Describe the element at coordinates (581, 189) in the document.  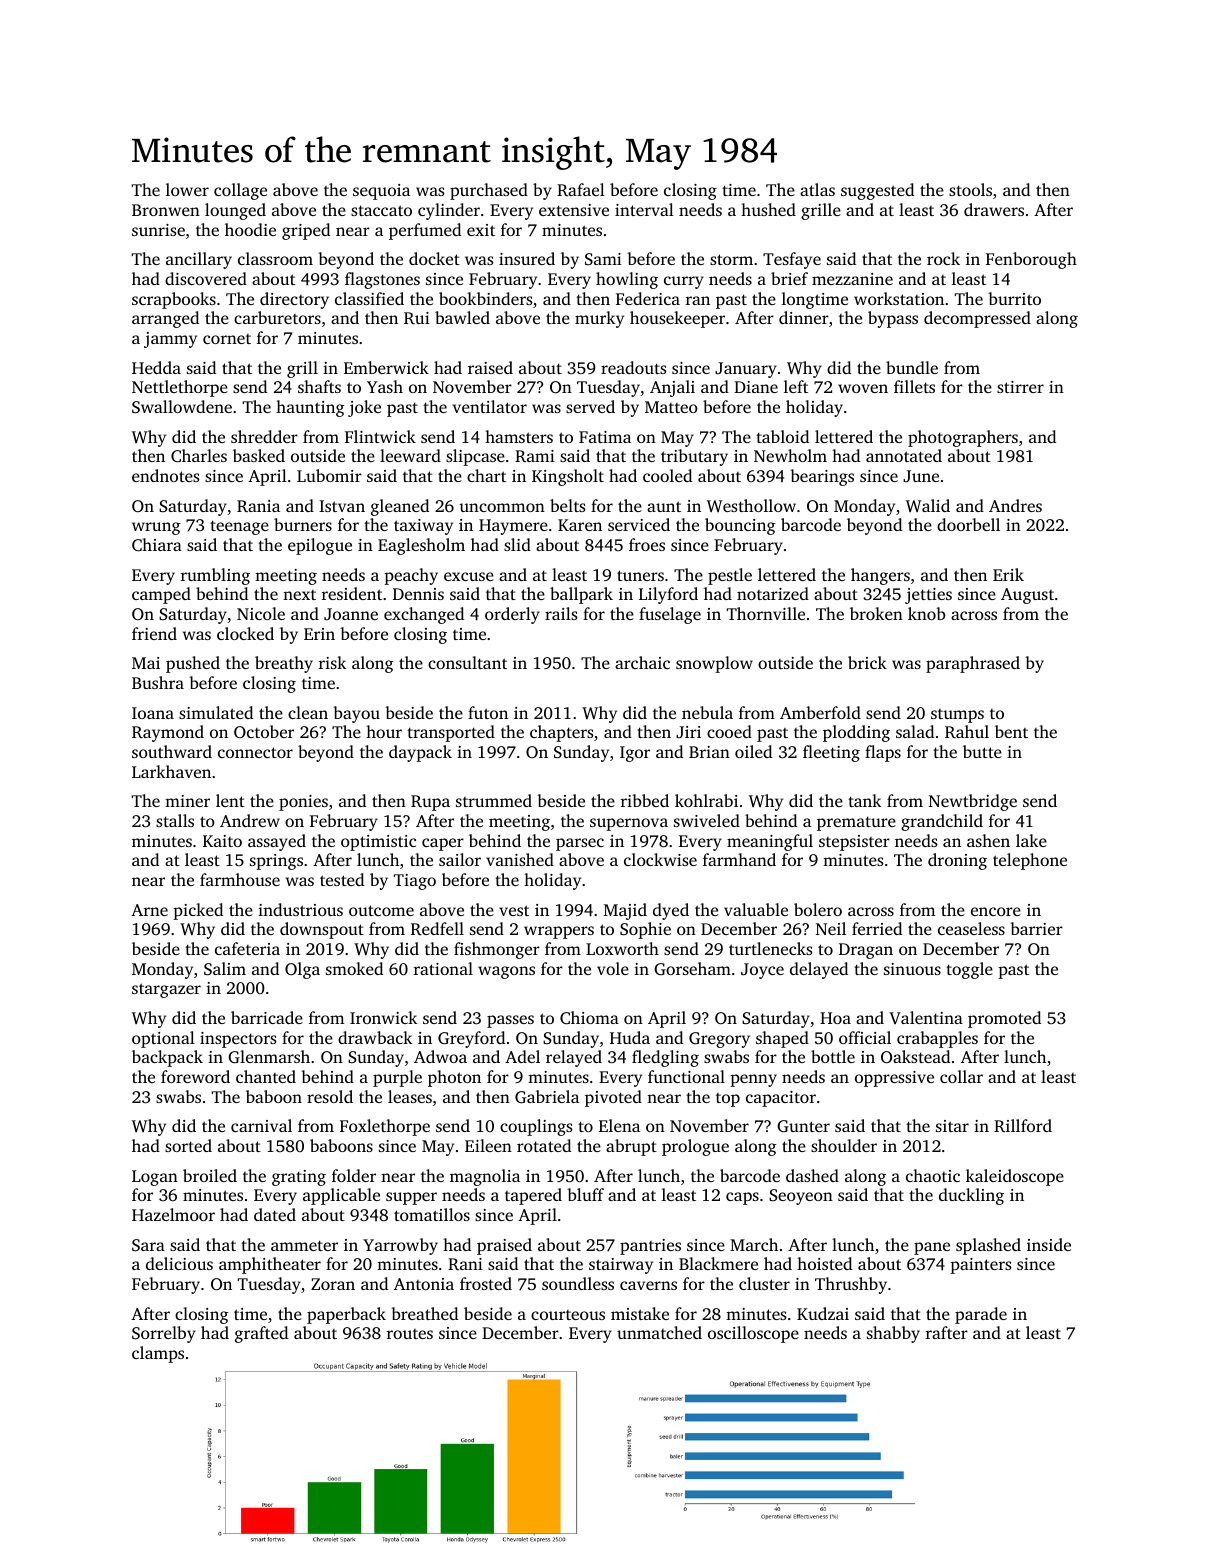
I see `Rafael` at that location.
